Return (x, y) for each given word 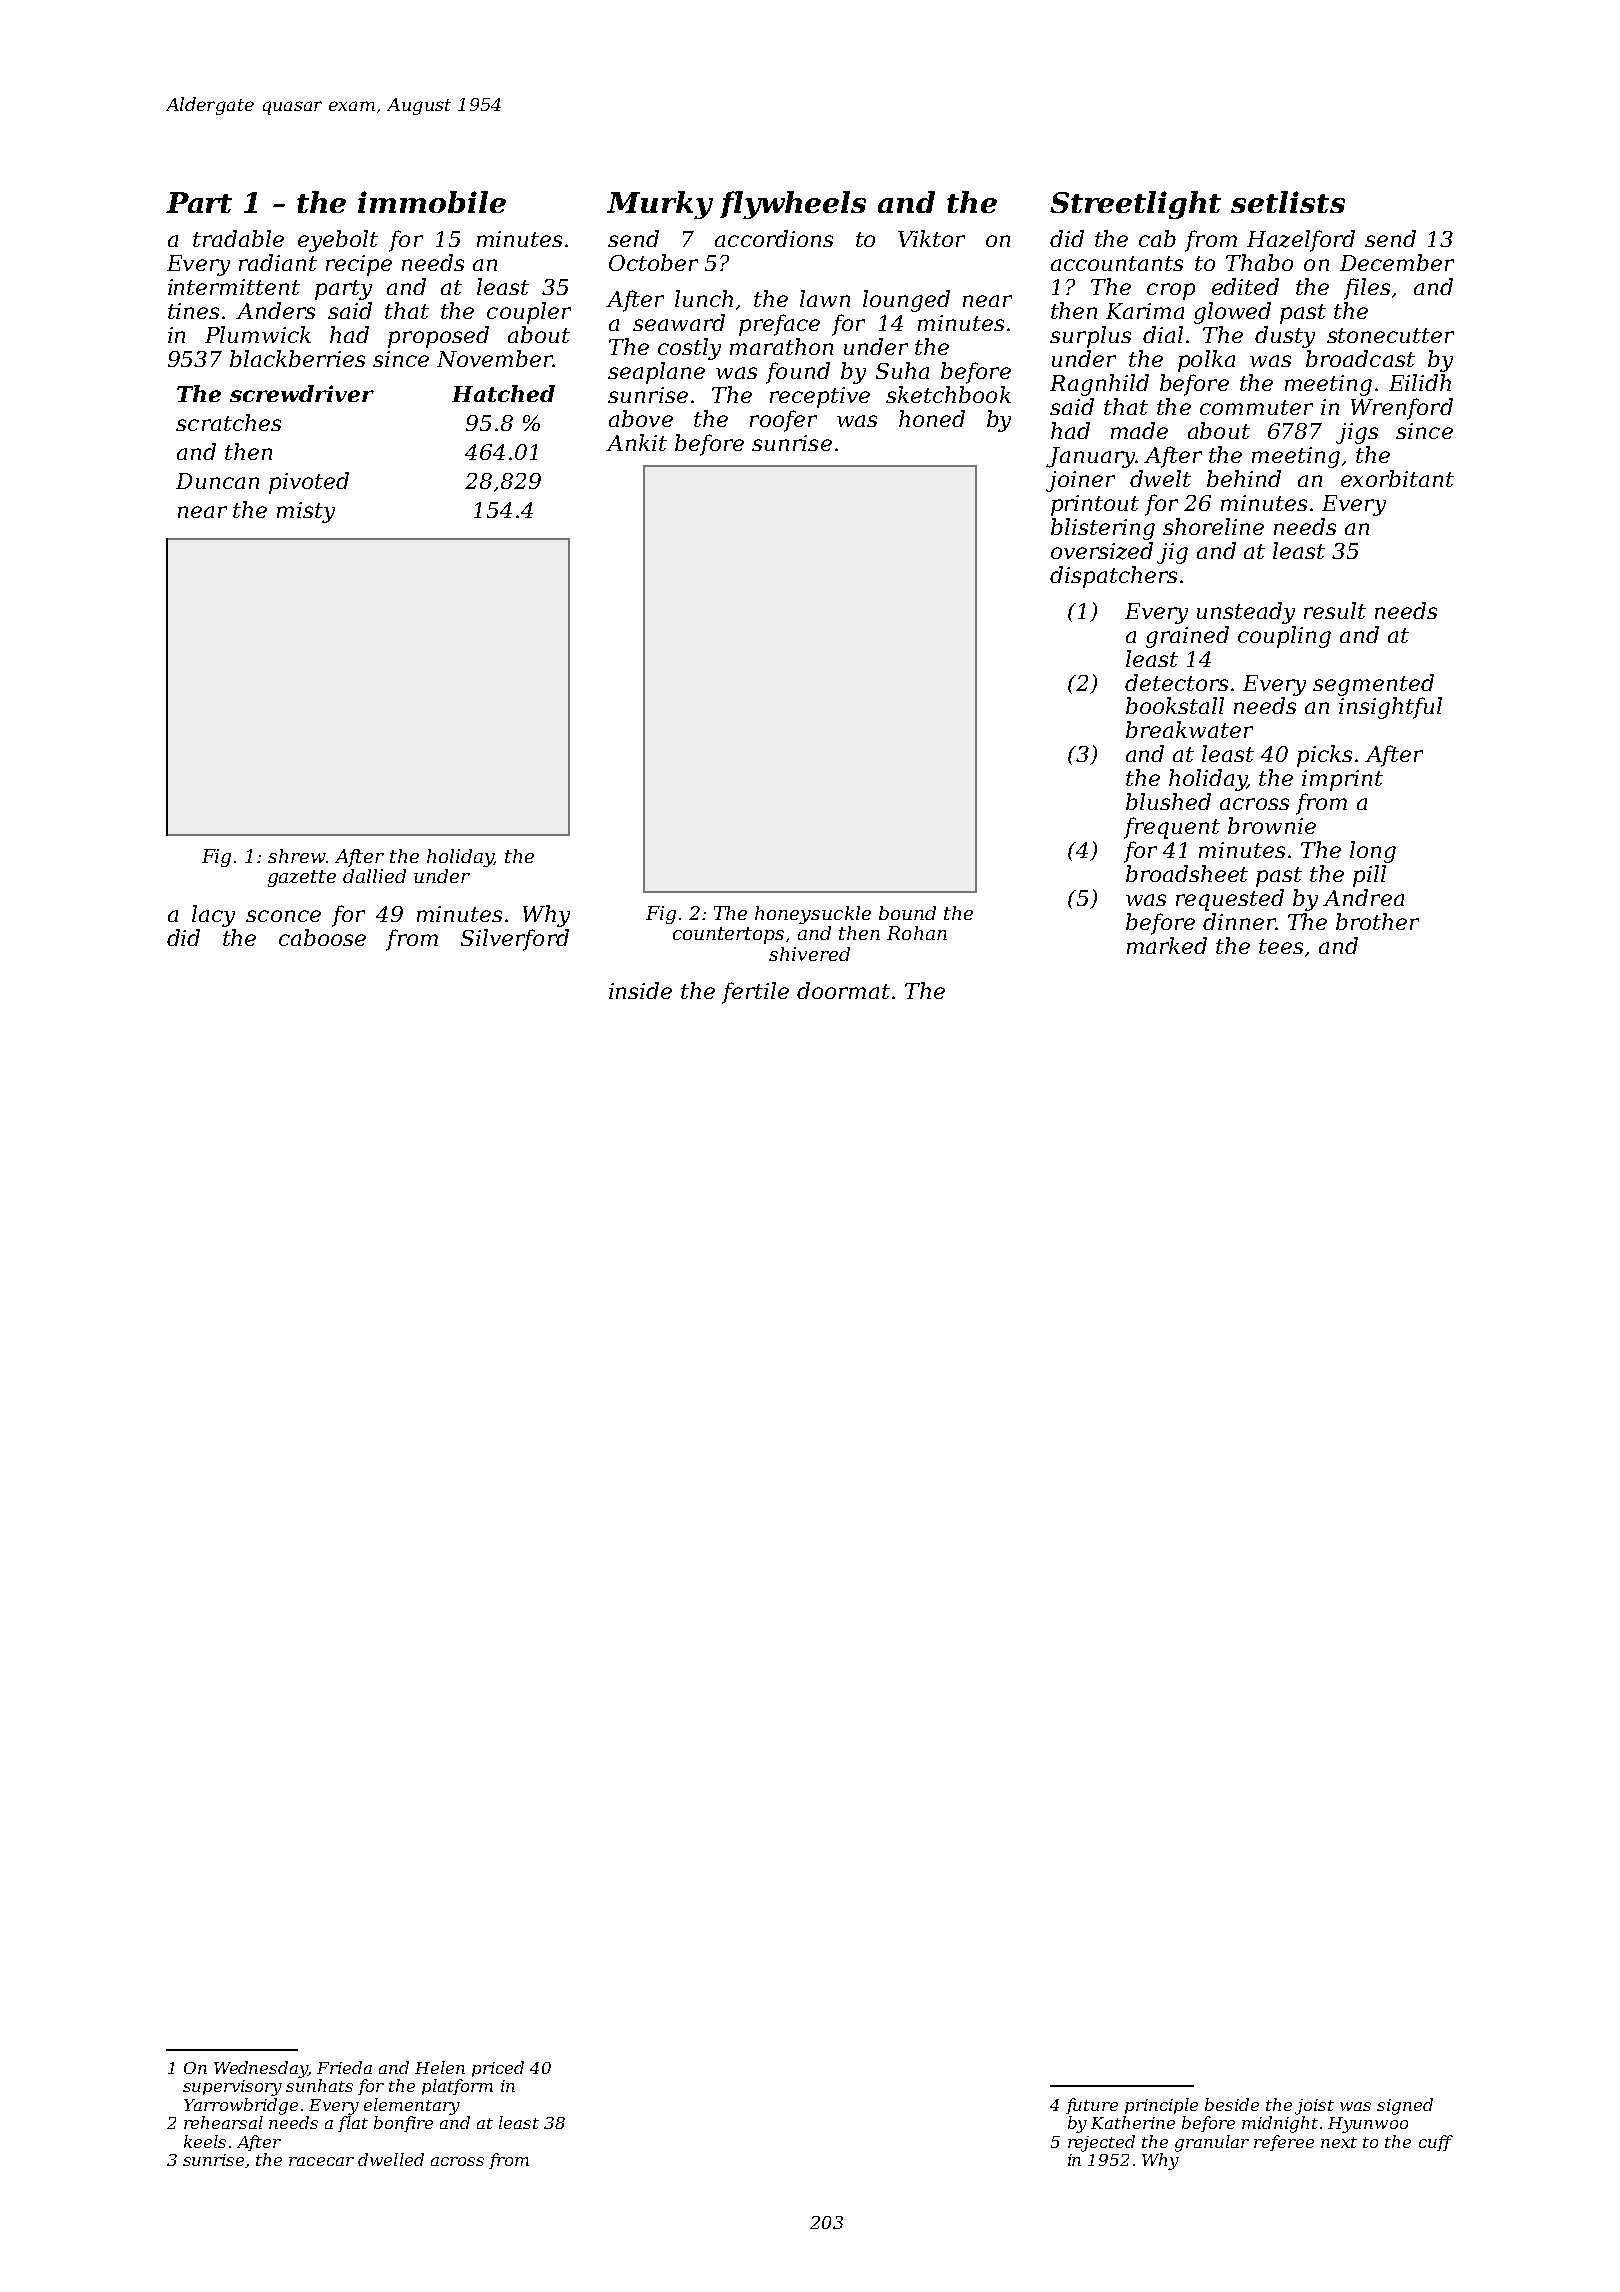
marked (1167, 945)
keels (205, 2141)
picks (1324, 756)
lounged (906, 301)
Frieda (344, 2067)
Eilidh (1420, 382)
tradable (238, 238)
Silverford (515, 940)
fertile (755, 993)
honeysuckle (813, 915)
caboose (322, 937)
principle (1161, 2106)
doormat (843, 990)
